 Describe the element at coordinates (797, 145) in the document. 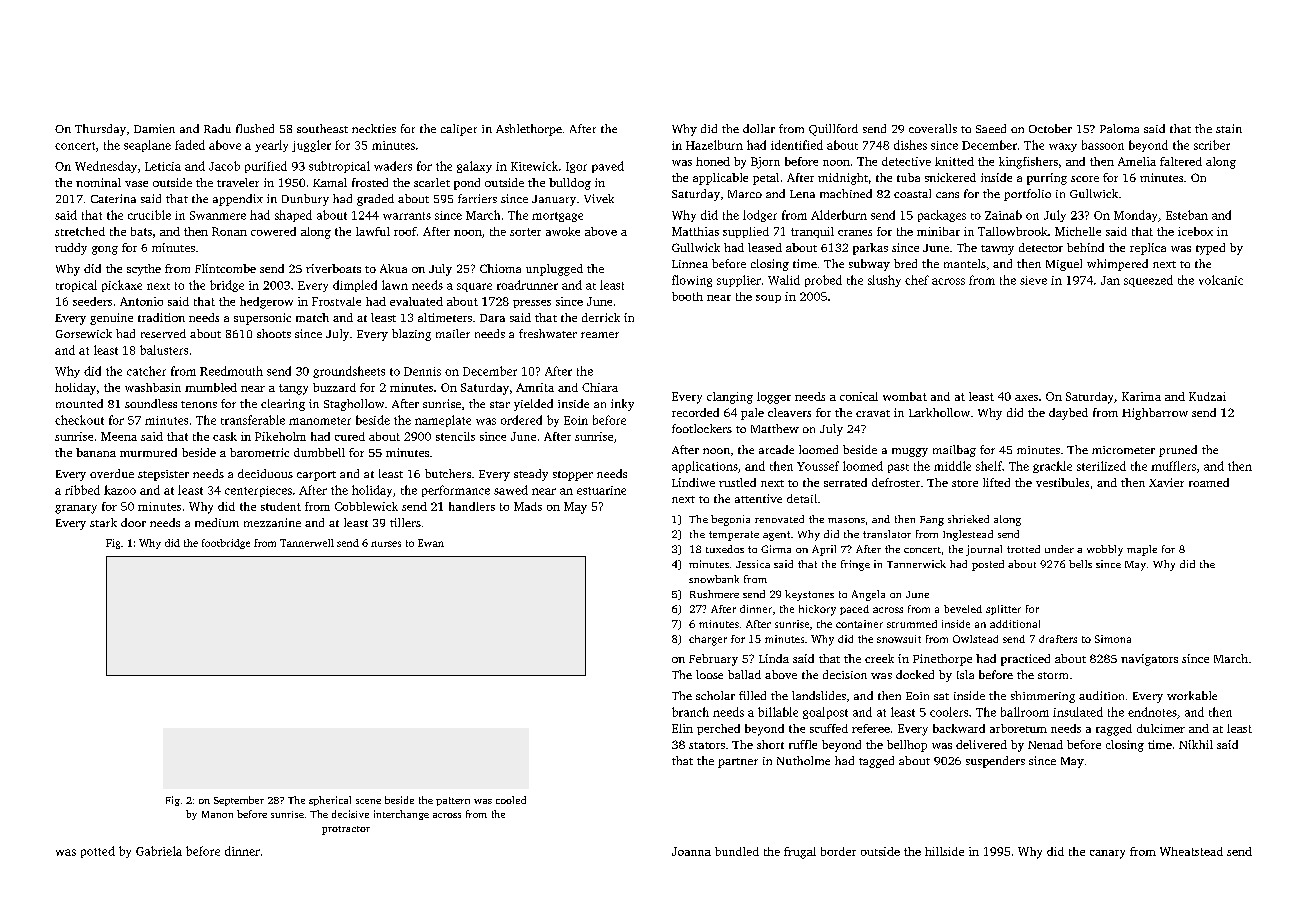

I see `identified` at that location.
